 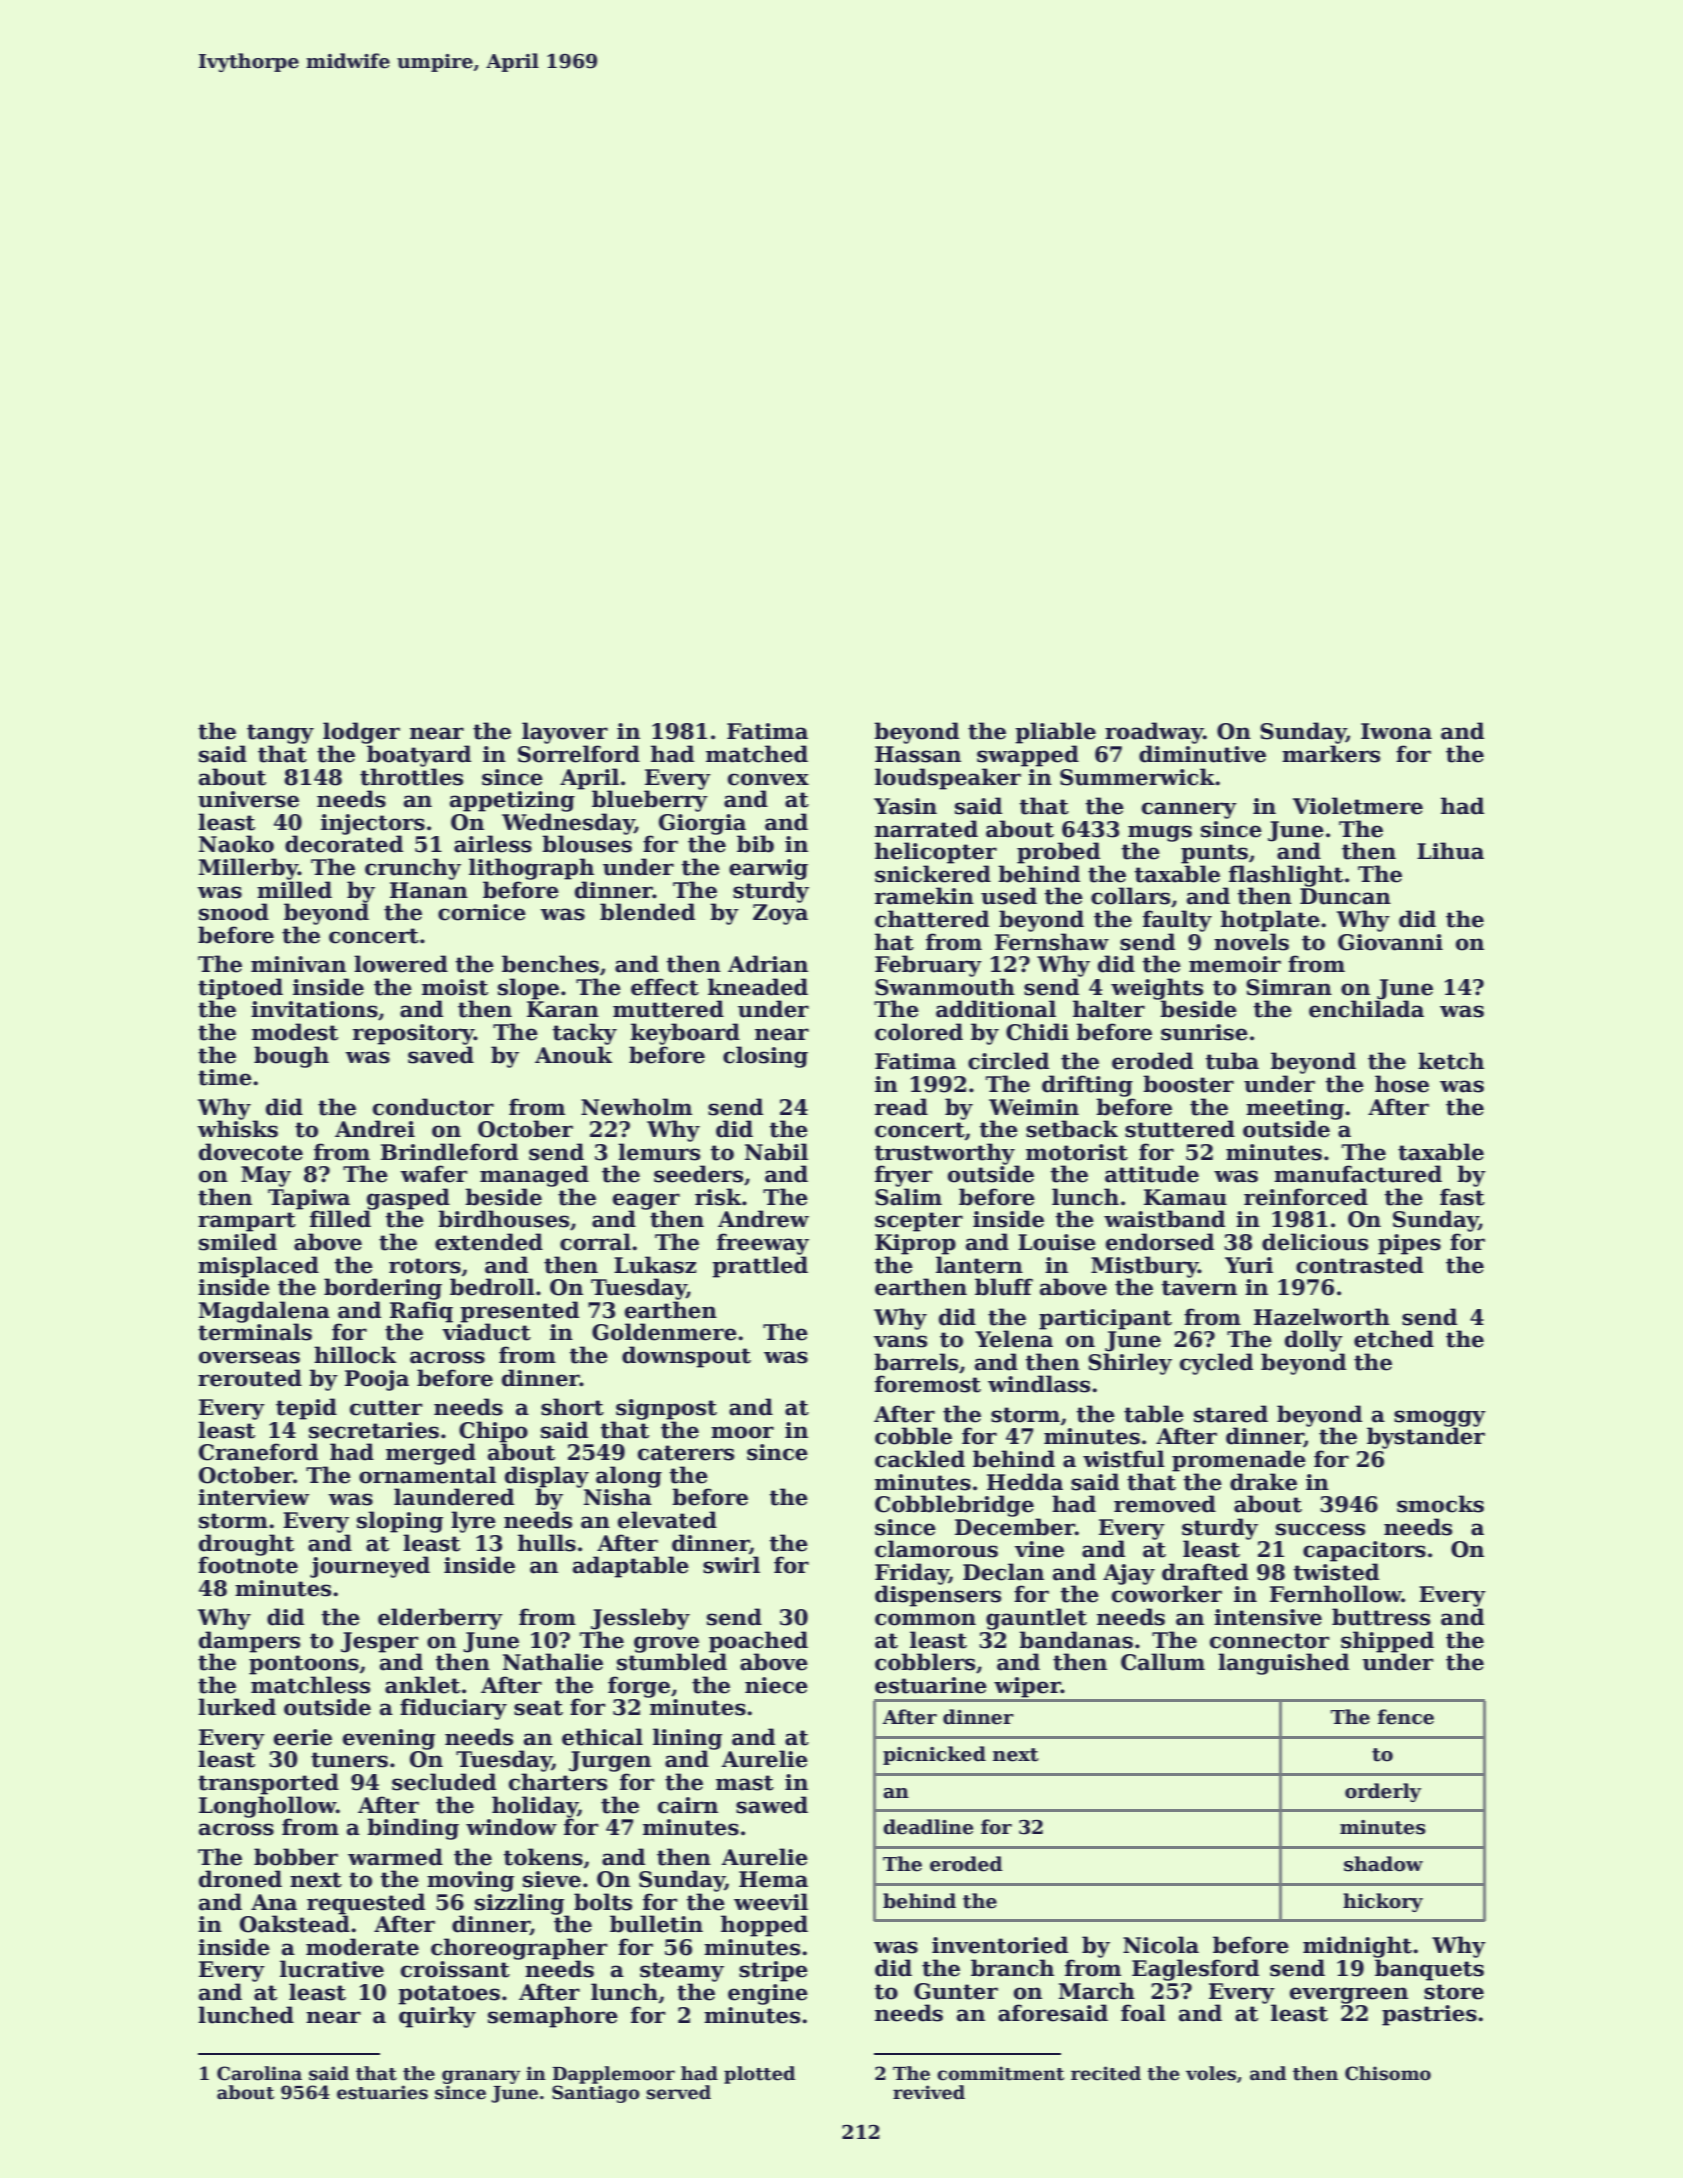 What do you see at coordinates (493, 1432) in the screenshot?
I see `Chipo` at bounding box center [493, 1432].
